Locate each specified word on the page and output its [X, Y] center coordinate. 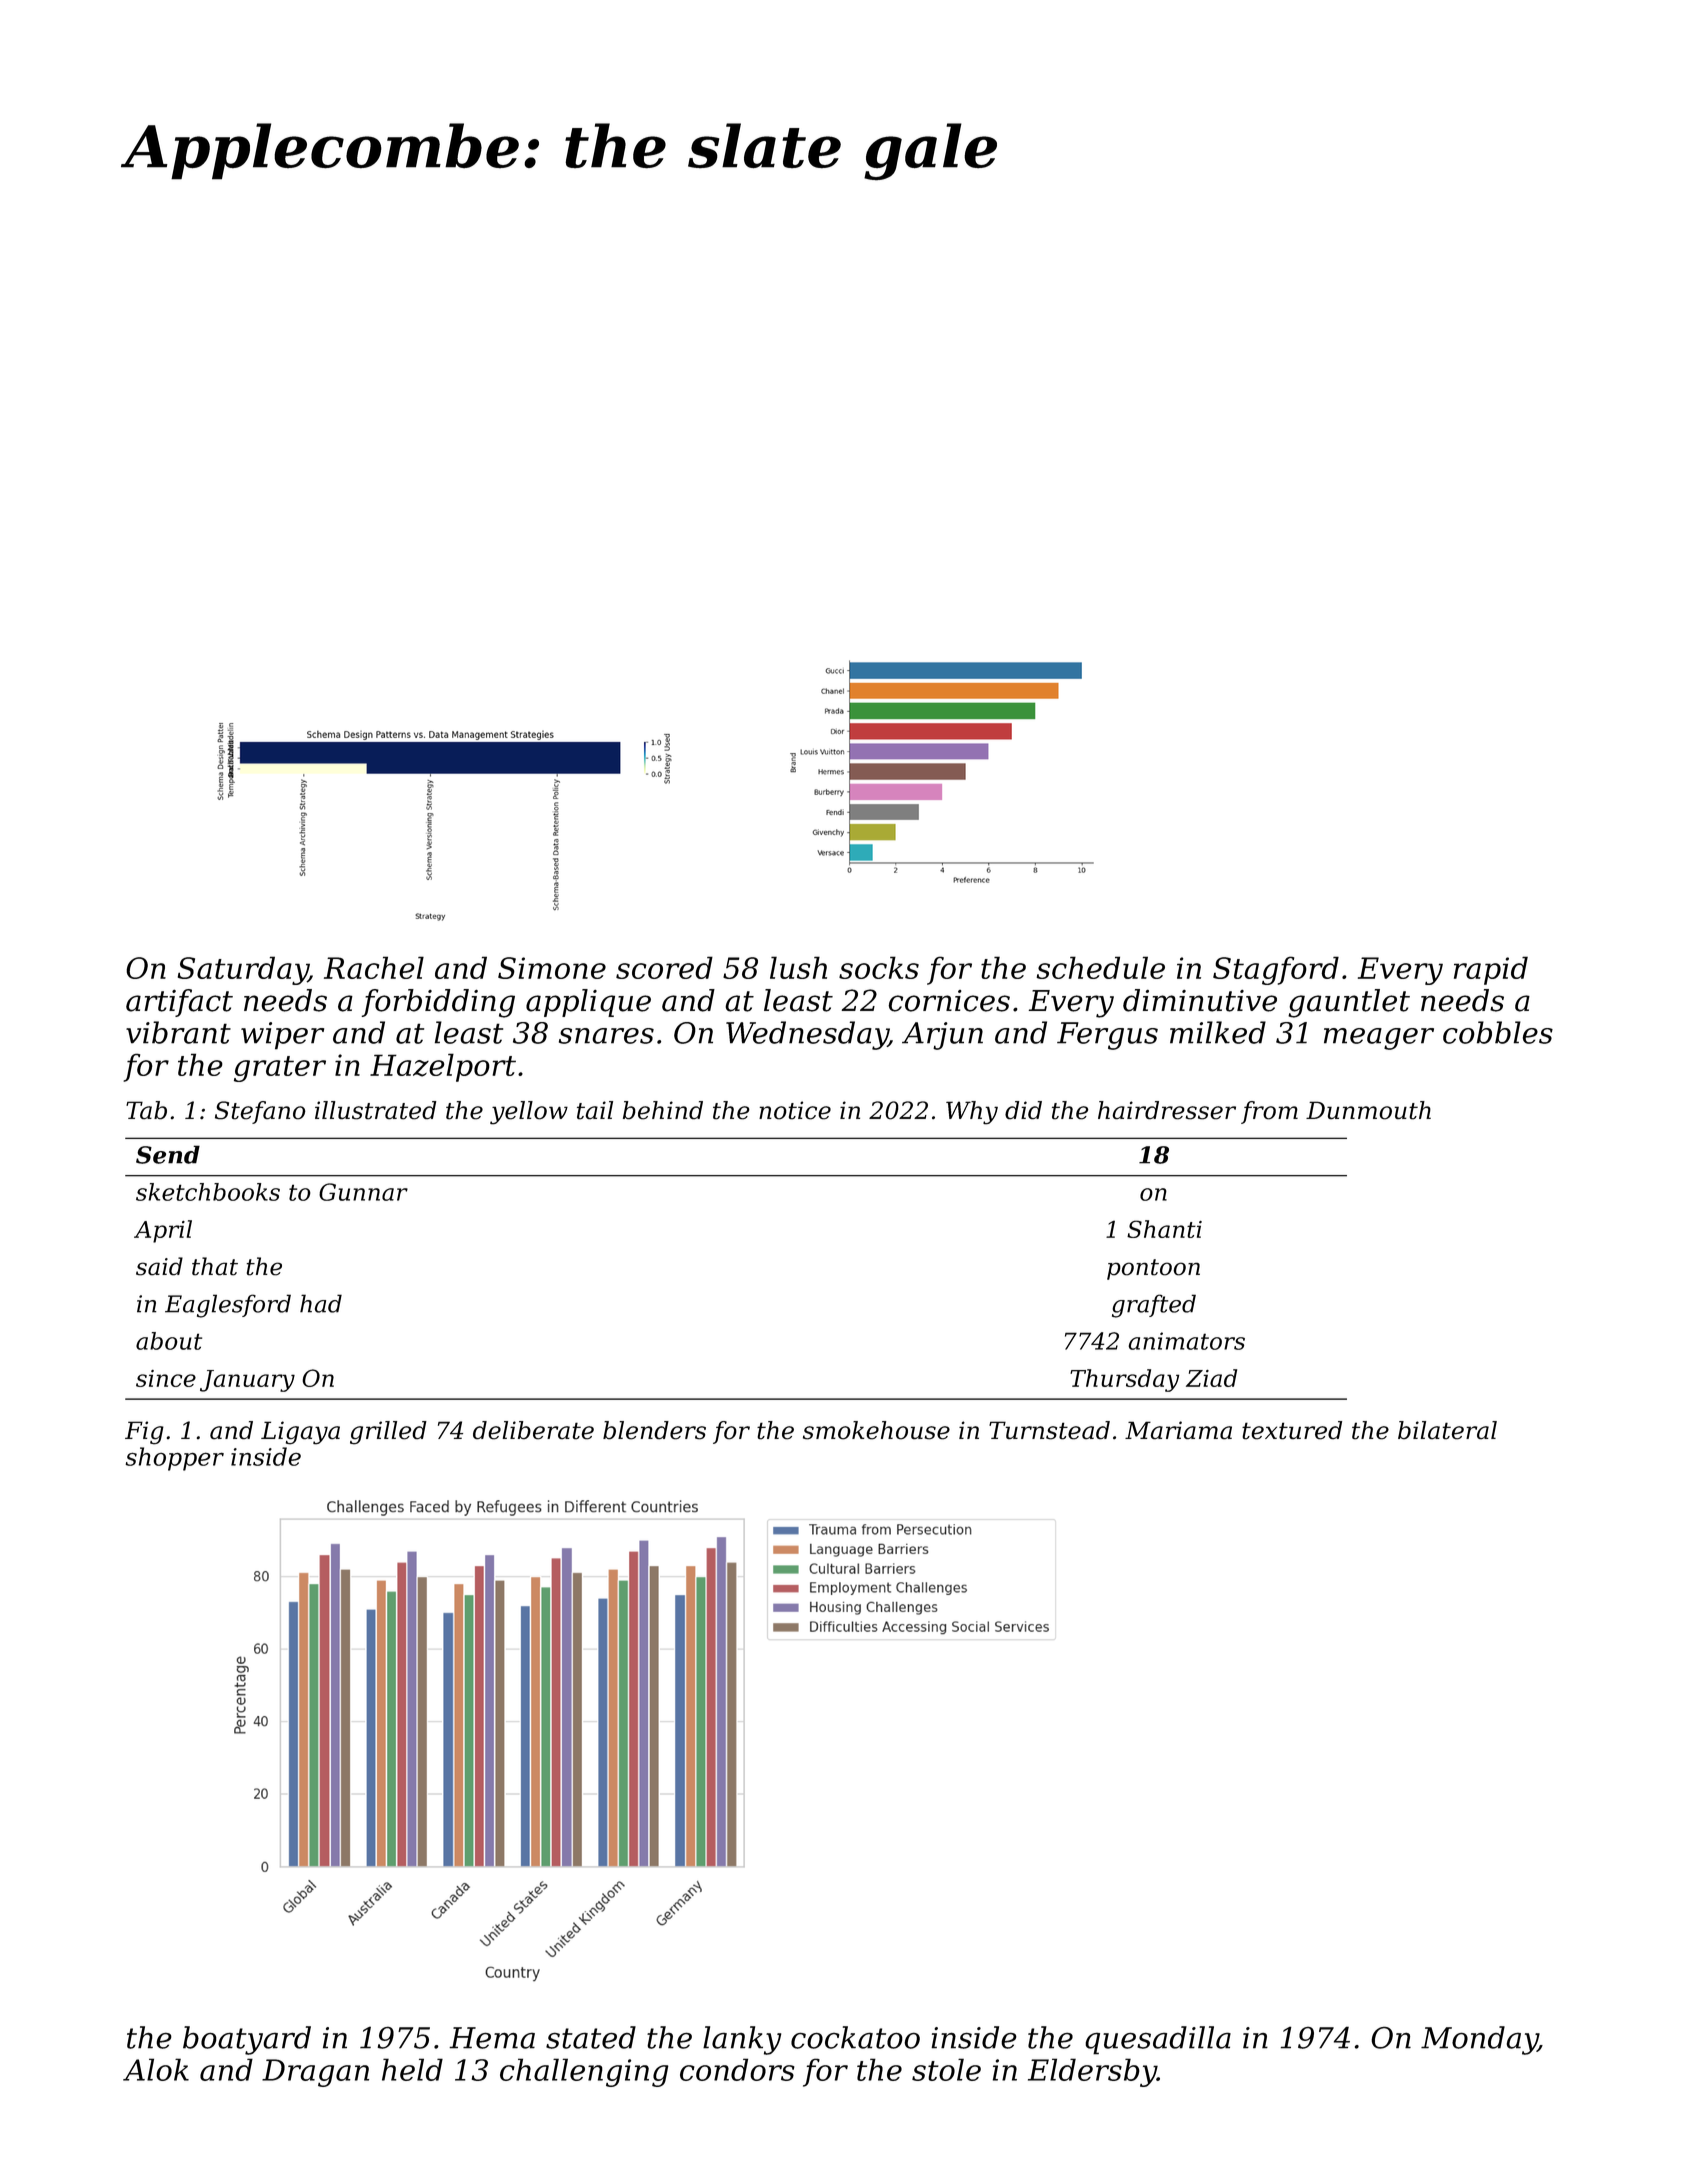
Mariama [1178, 1430]
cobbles [1498, 1032]
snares [606, 1036]
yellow [529, 1113]
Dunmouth [1368, 1110]
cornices [949, 1001]
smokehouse [876, 1430]
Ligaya [300, 1433]
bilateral [1447, 1430]
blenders [654, 1430]
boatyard [247, 2040]
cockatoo [855, 2037]
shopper [174, 1459]
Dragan [315, 2073]
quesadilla [1158, 2040]
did [1023, 1110]
